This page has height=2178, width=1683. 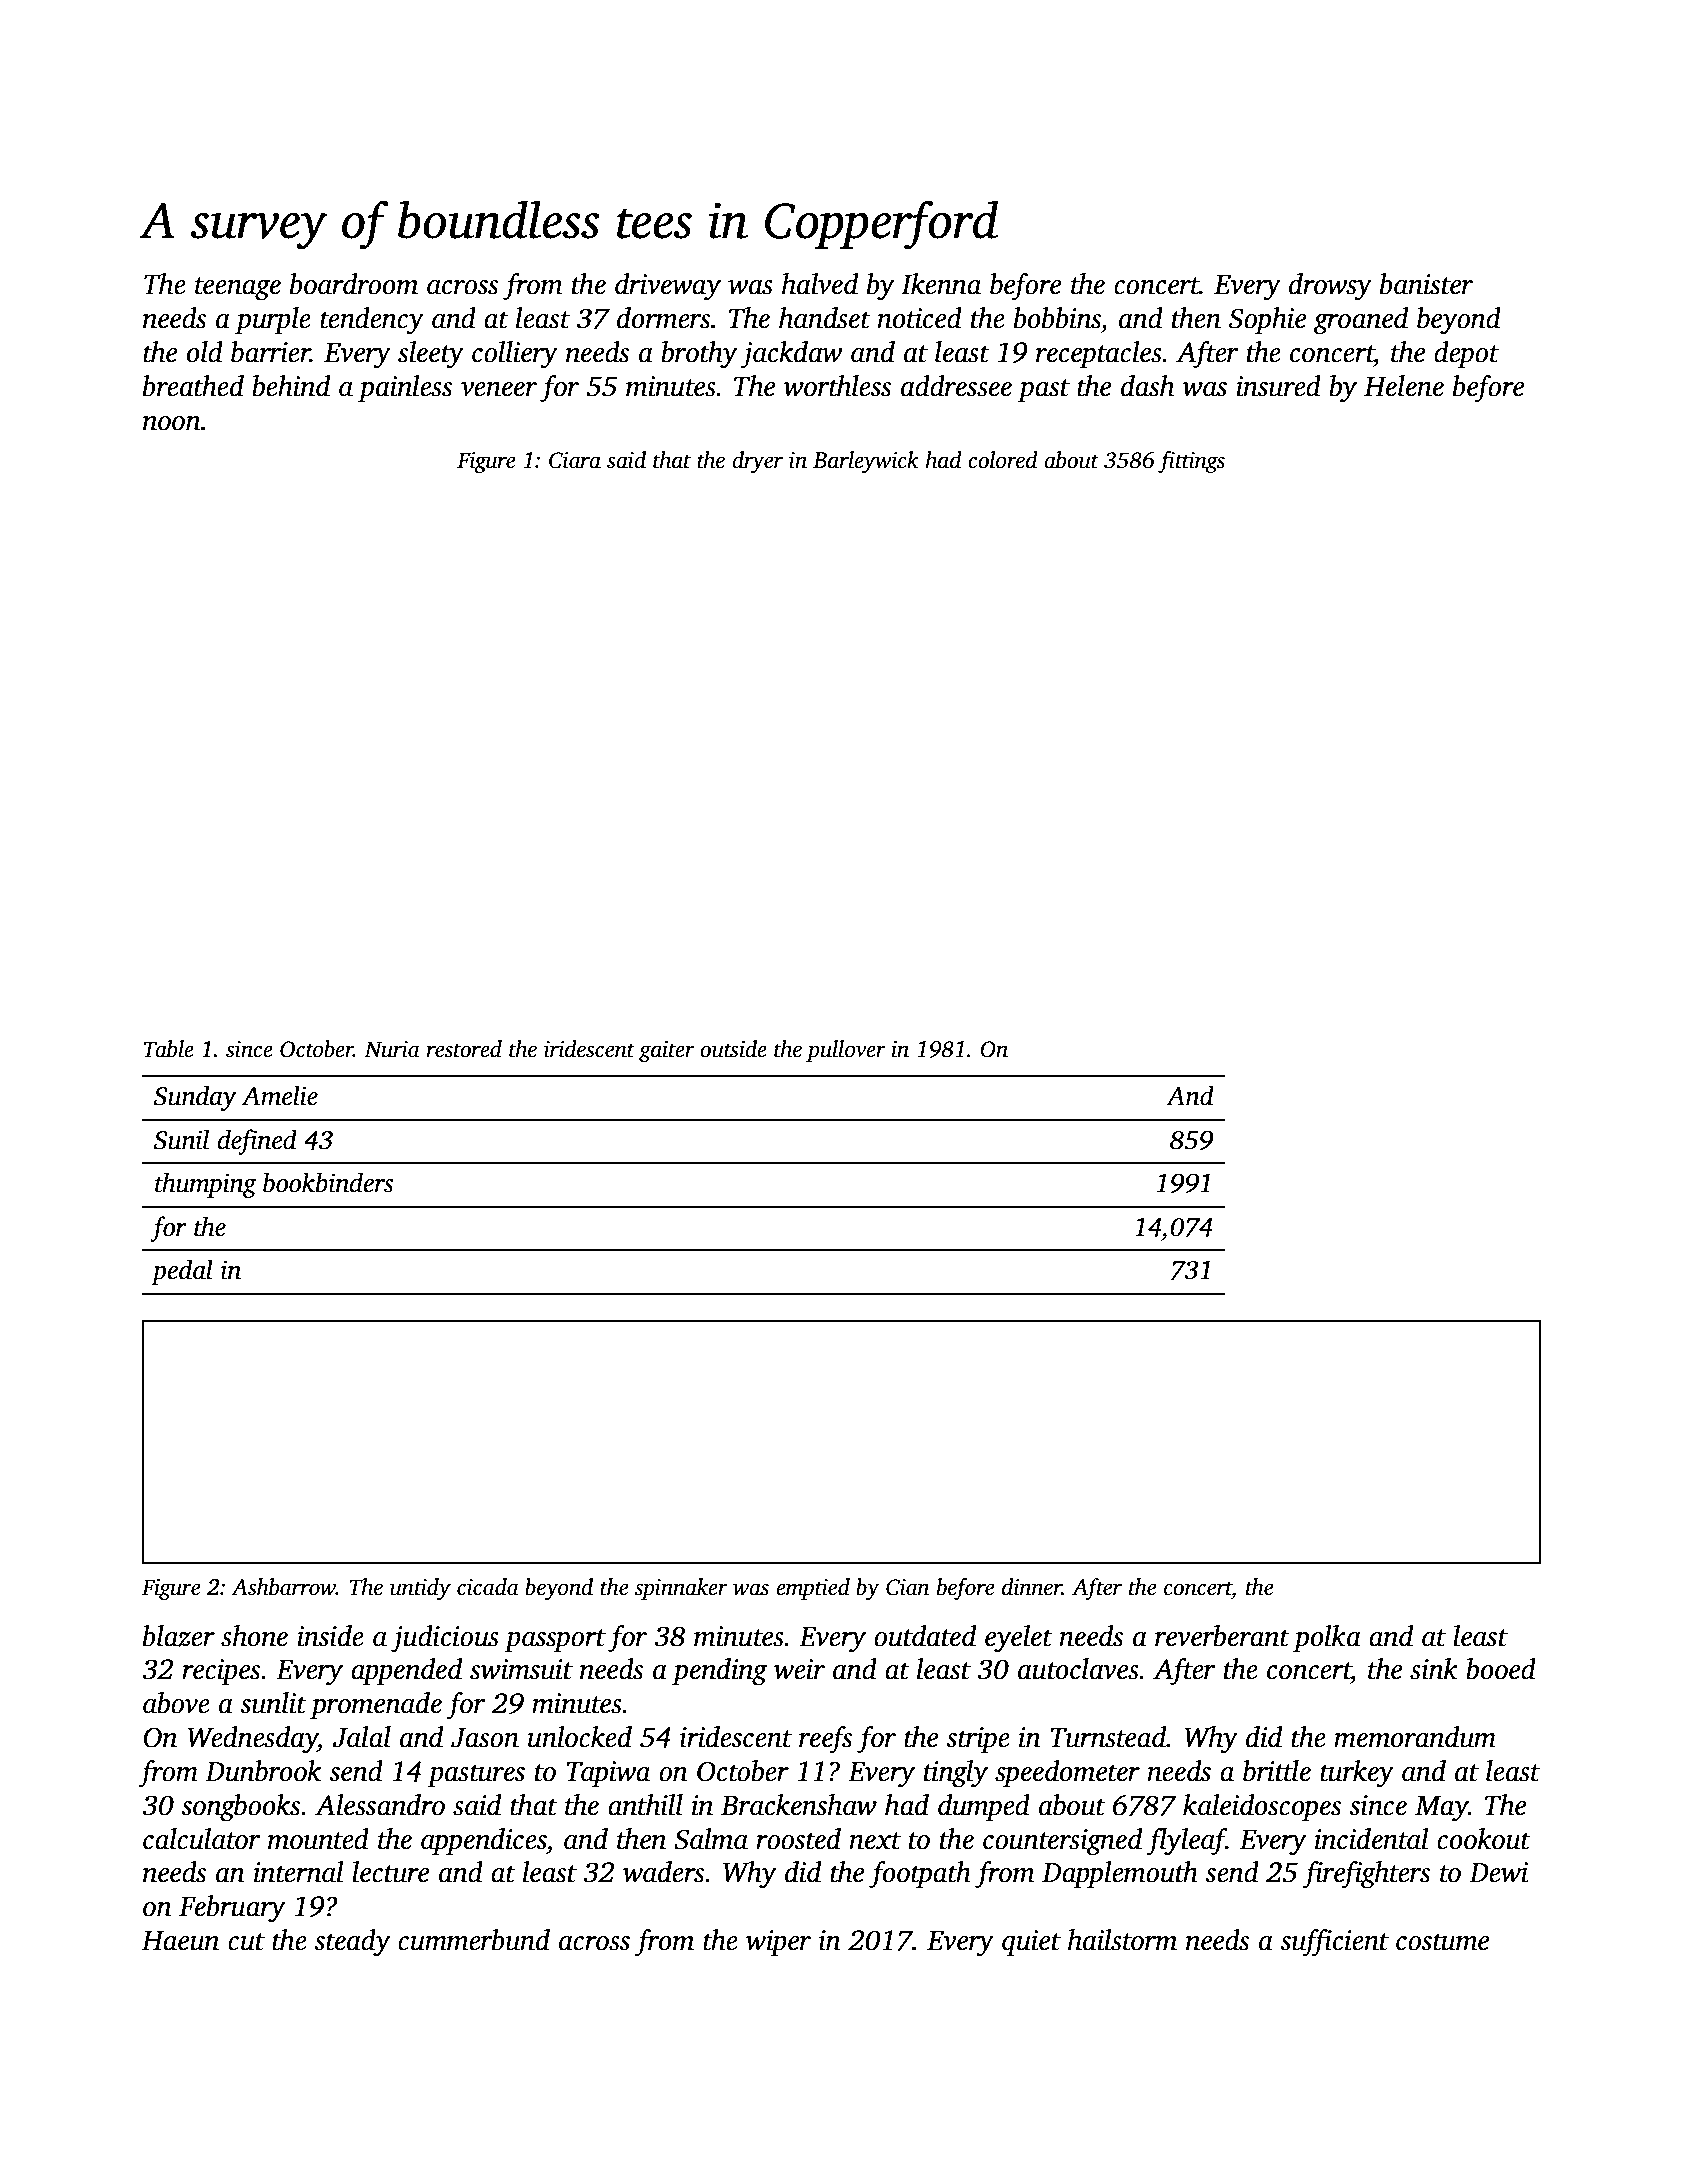 What do you see at coordinates (488, 1587) in the page?
I see `cicada` at bounding box center [488, 1587].
